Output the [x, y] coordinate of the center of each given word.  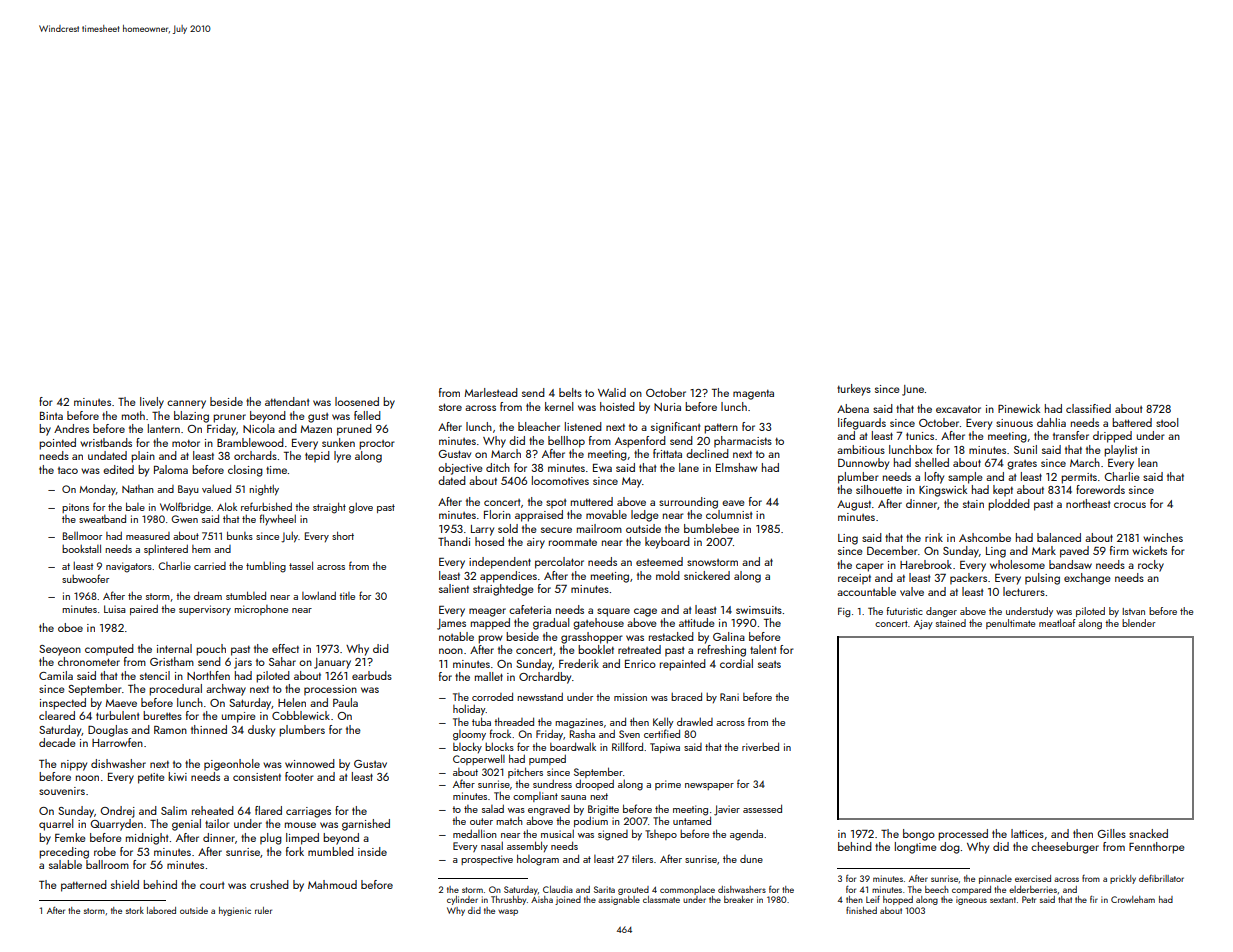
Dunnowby [863, 464]
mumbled [331, 851]
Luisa [115, 609]
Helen [292, 702]
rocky [1151, 566]
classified [1088, 408]
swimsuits [759, 610]
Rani [729, 697]
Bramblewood [250, 442]
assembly [527, 846]
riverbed [760, 746]
